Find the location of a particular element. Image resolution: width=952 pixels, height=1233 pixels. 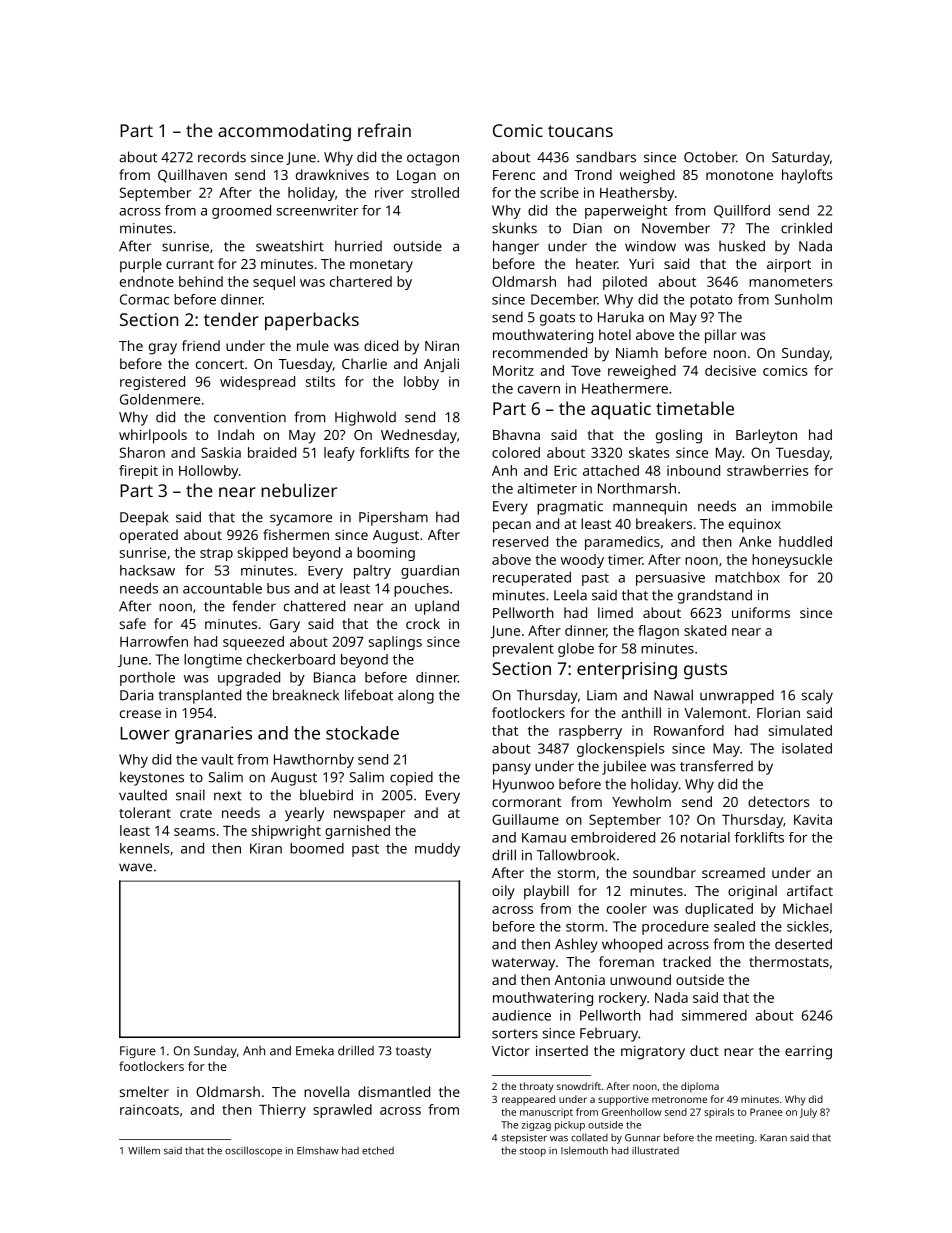

recommended is located at coordinates (540, 352).
